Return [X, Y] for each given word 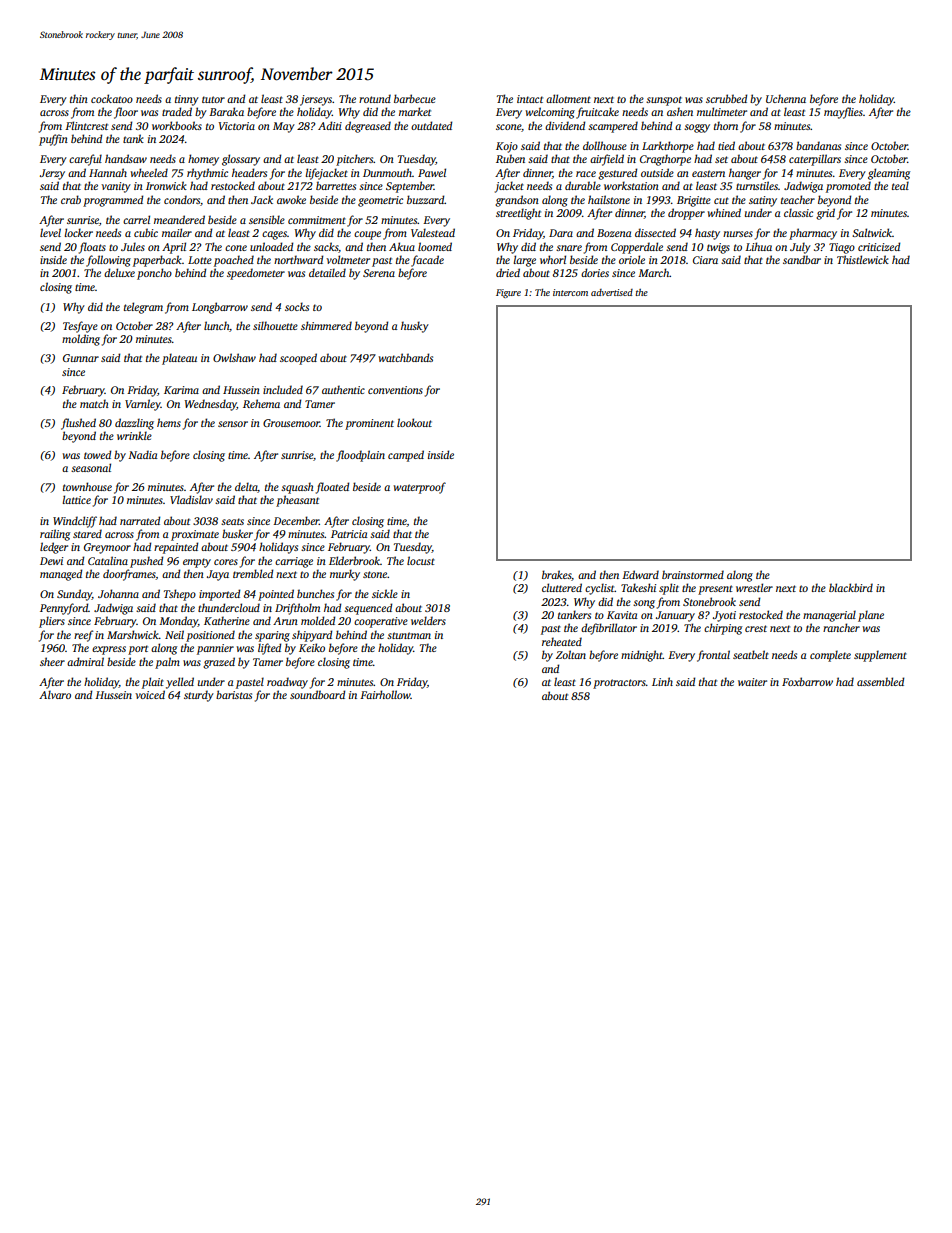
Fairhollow [385, 694]
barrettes [336, 185]
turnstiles [757, 185]
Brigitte [694, 201]
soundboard [317, 694]
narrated [140, 520]
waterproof [420, 488]
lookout [414, 422]
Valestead [433, 232]
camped [406, 456]
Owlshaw [234, 357]
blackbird [851, 587]
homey [203, 160]
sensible [267, 219]
